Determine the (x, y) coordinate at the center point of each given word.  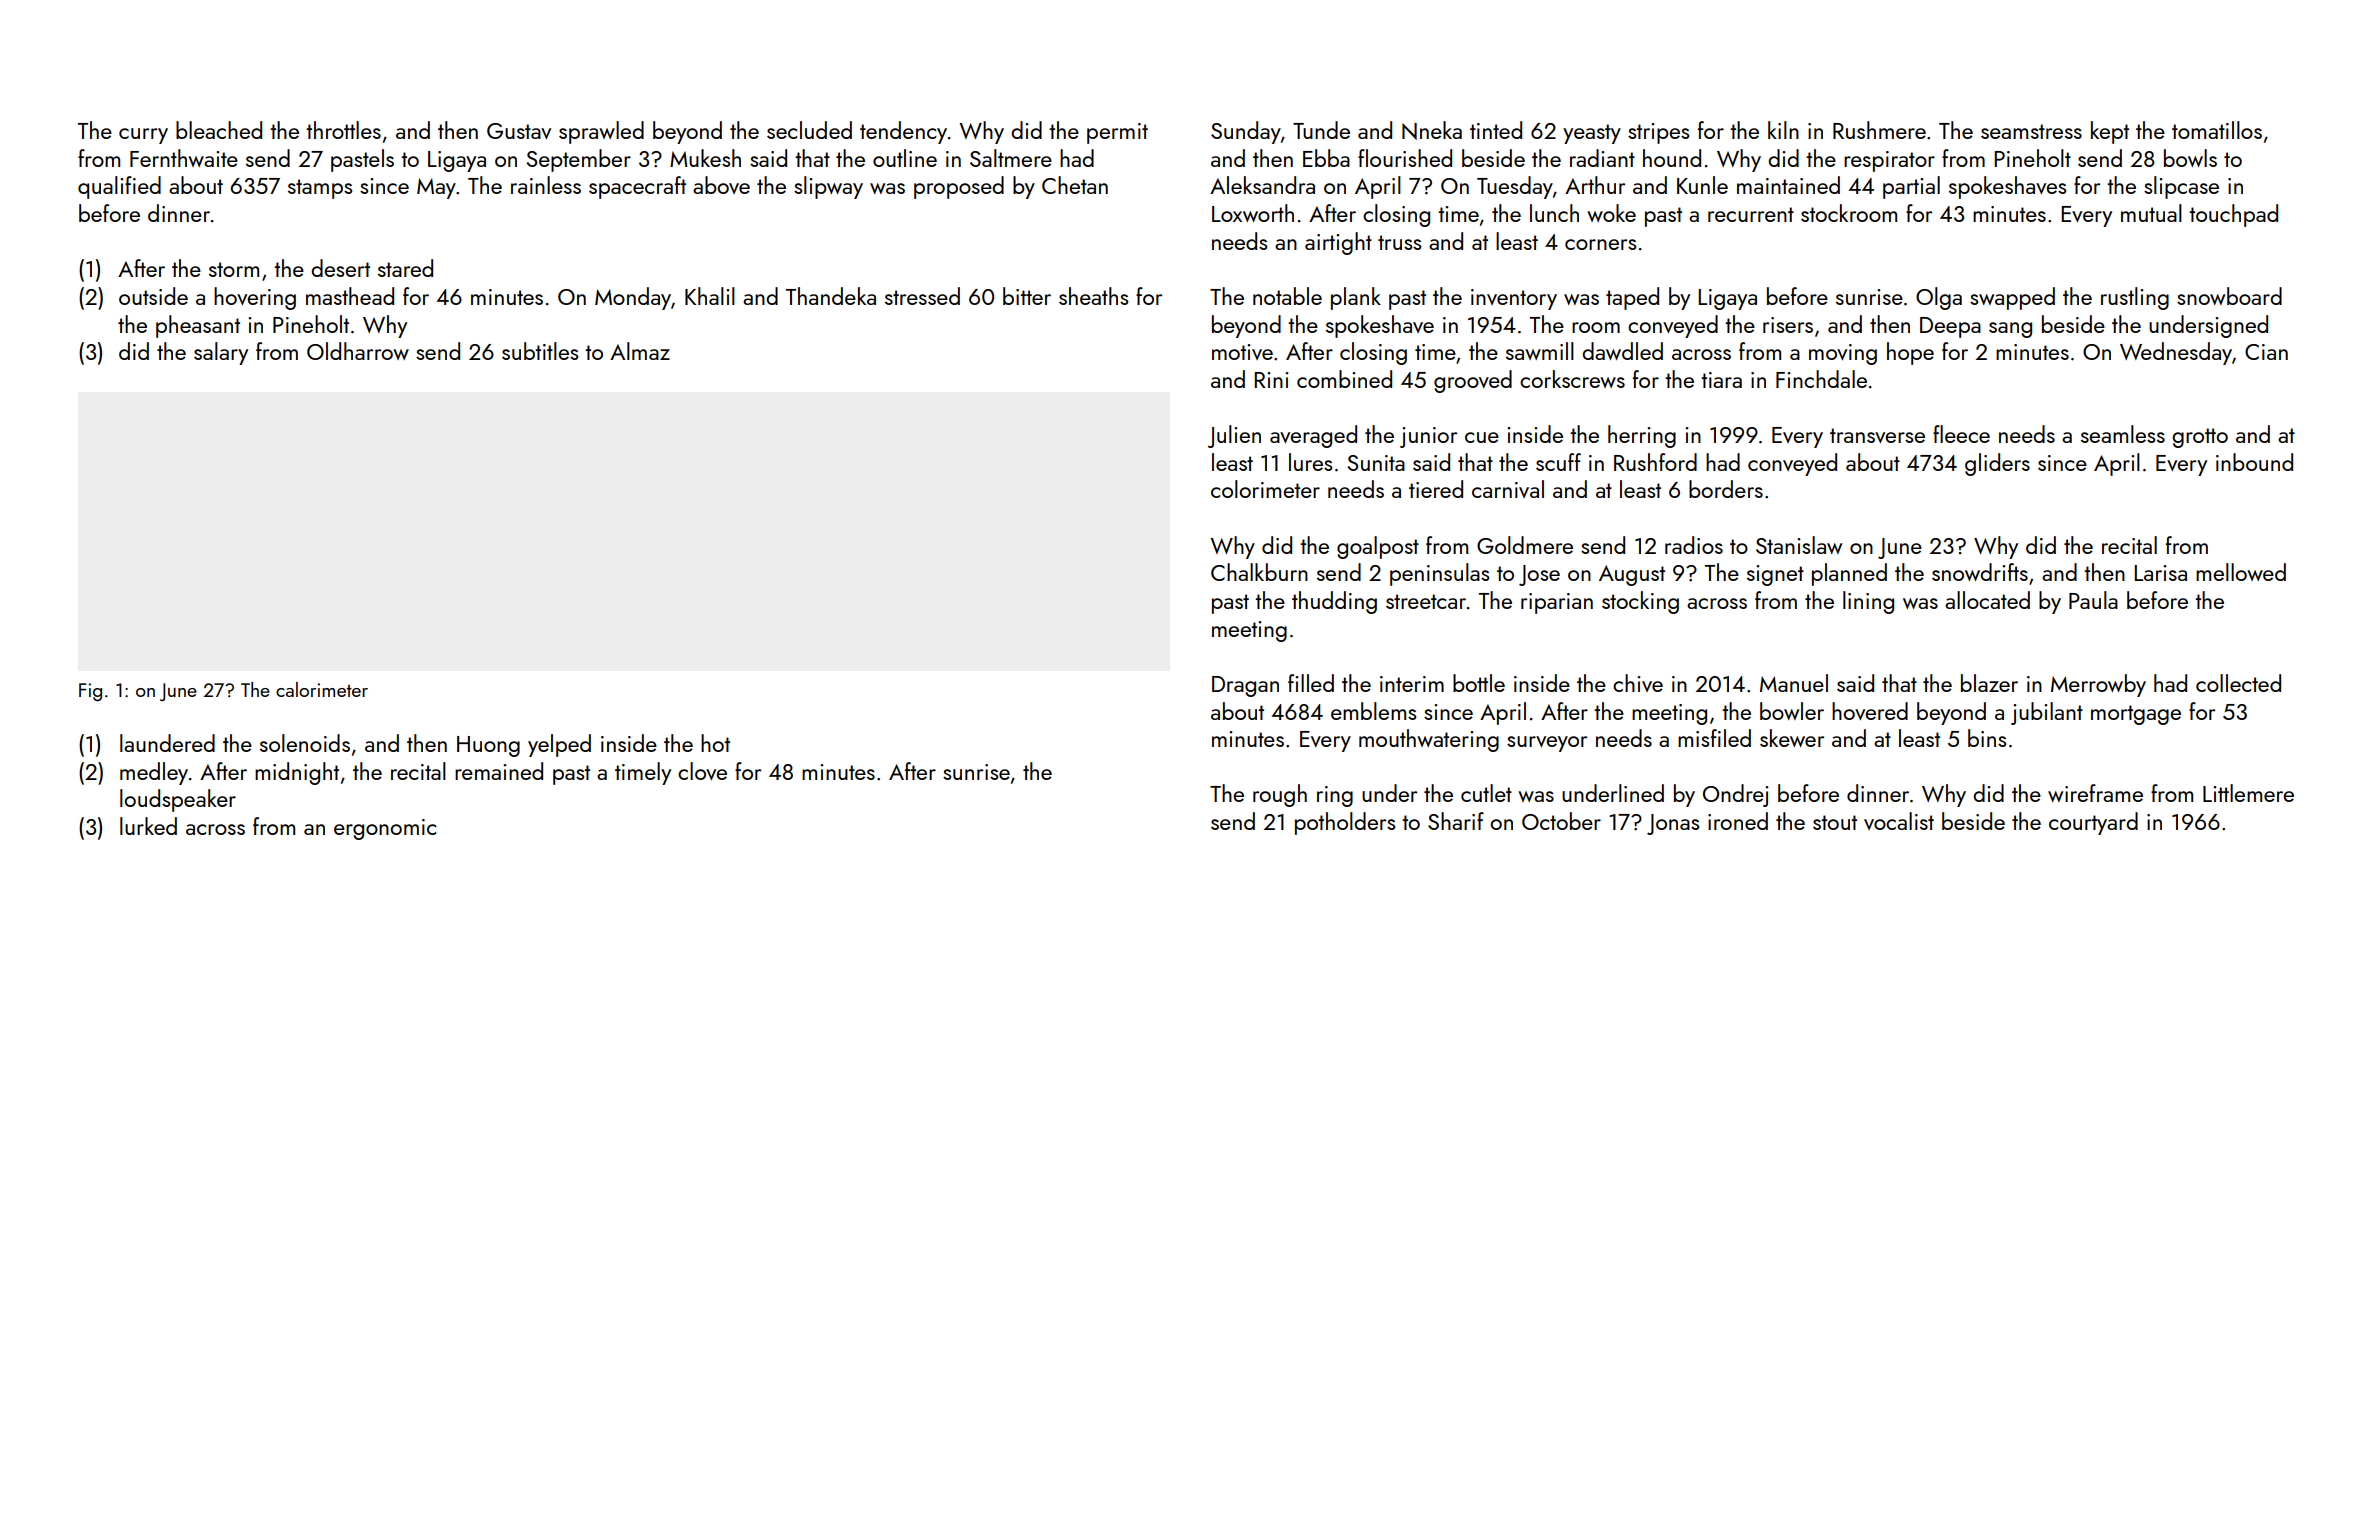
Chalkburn (1259, 572)
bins (1987, 738)
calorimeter (322, 689)
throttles (343, 130)
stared (405, 268)
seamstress (2031, 131)
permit (1117, 133)
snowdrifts (1980, 572)
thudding (1334, 602)
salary (221, 353)
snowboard (2229, 296)
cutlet (1486, 793)
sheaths (1093, 296)
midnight (297, 773)
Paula (2093, 600)
